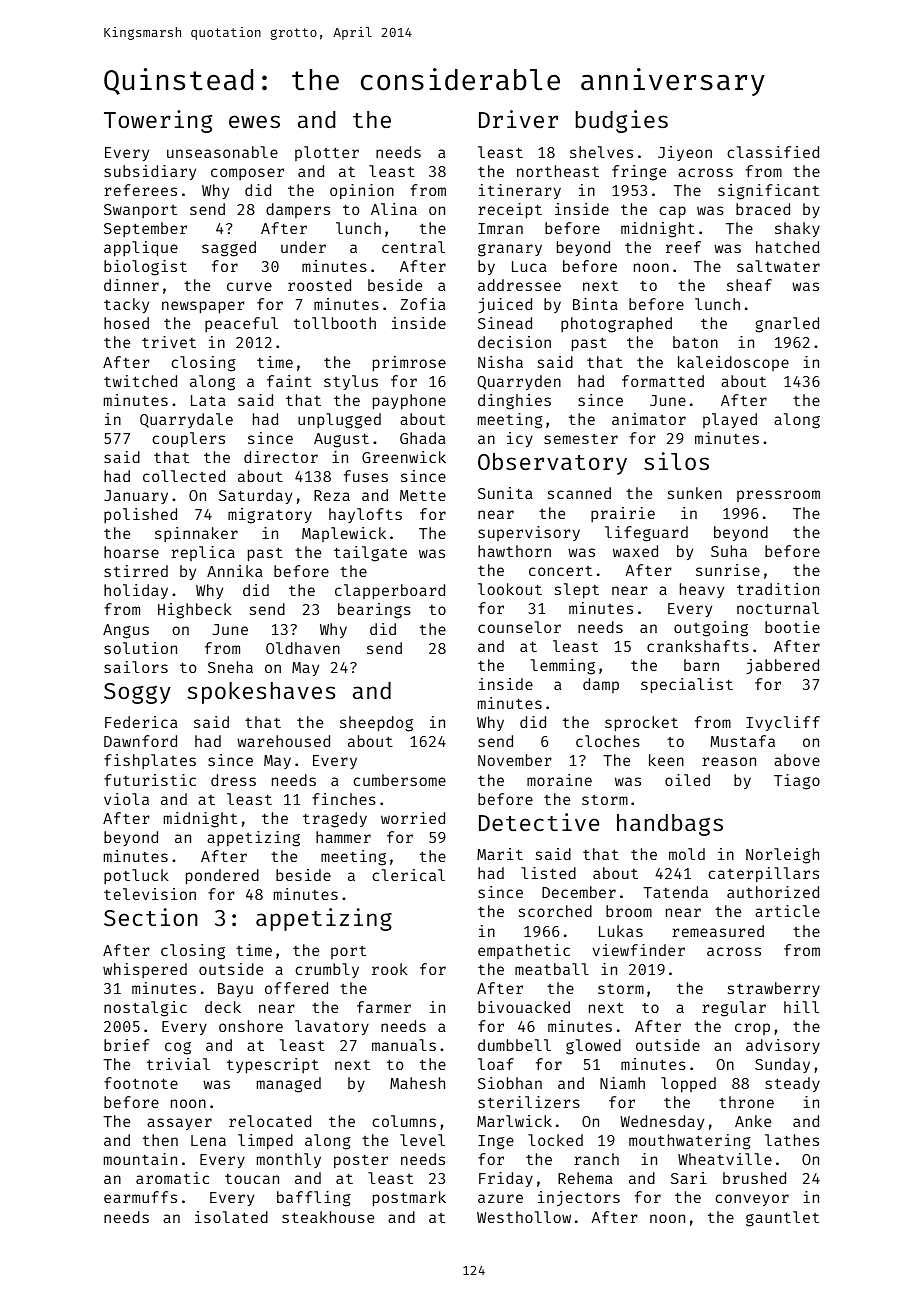 The image size is (924, 1314). Describe the element at coordinates (687, 780) in the document. I see `oiled` at that location.
